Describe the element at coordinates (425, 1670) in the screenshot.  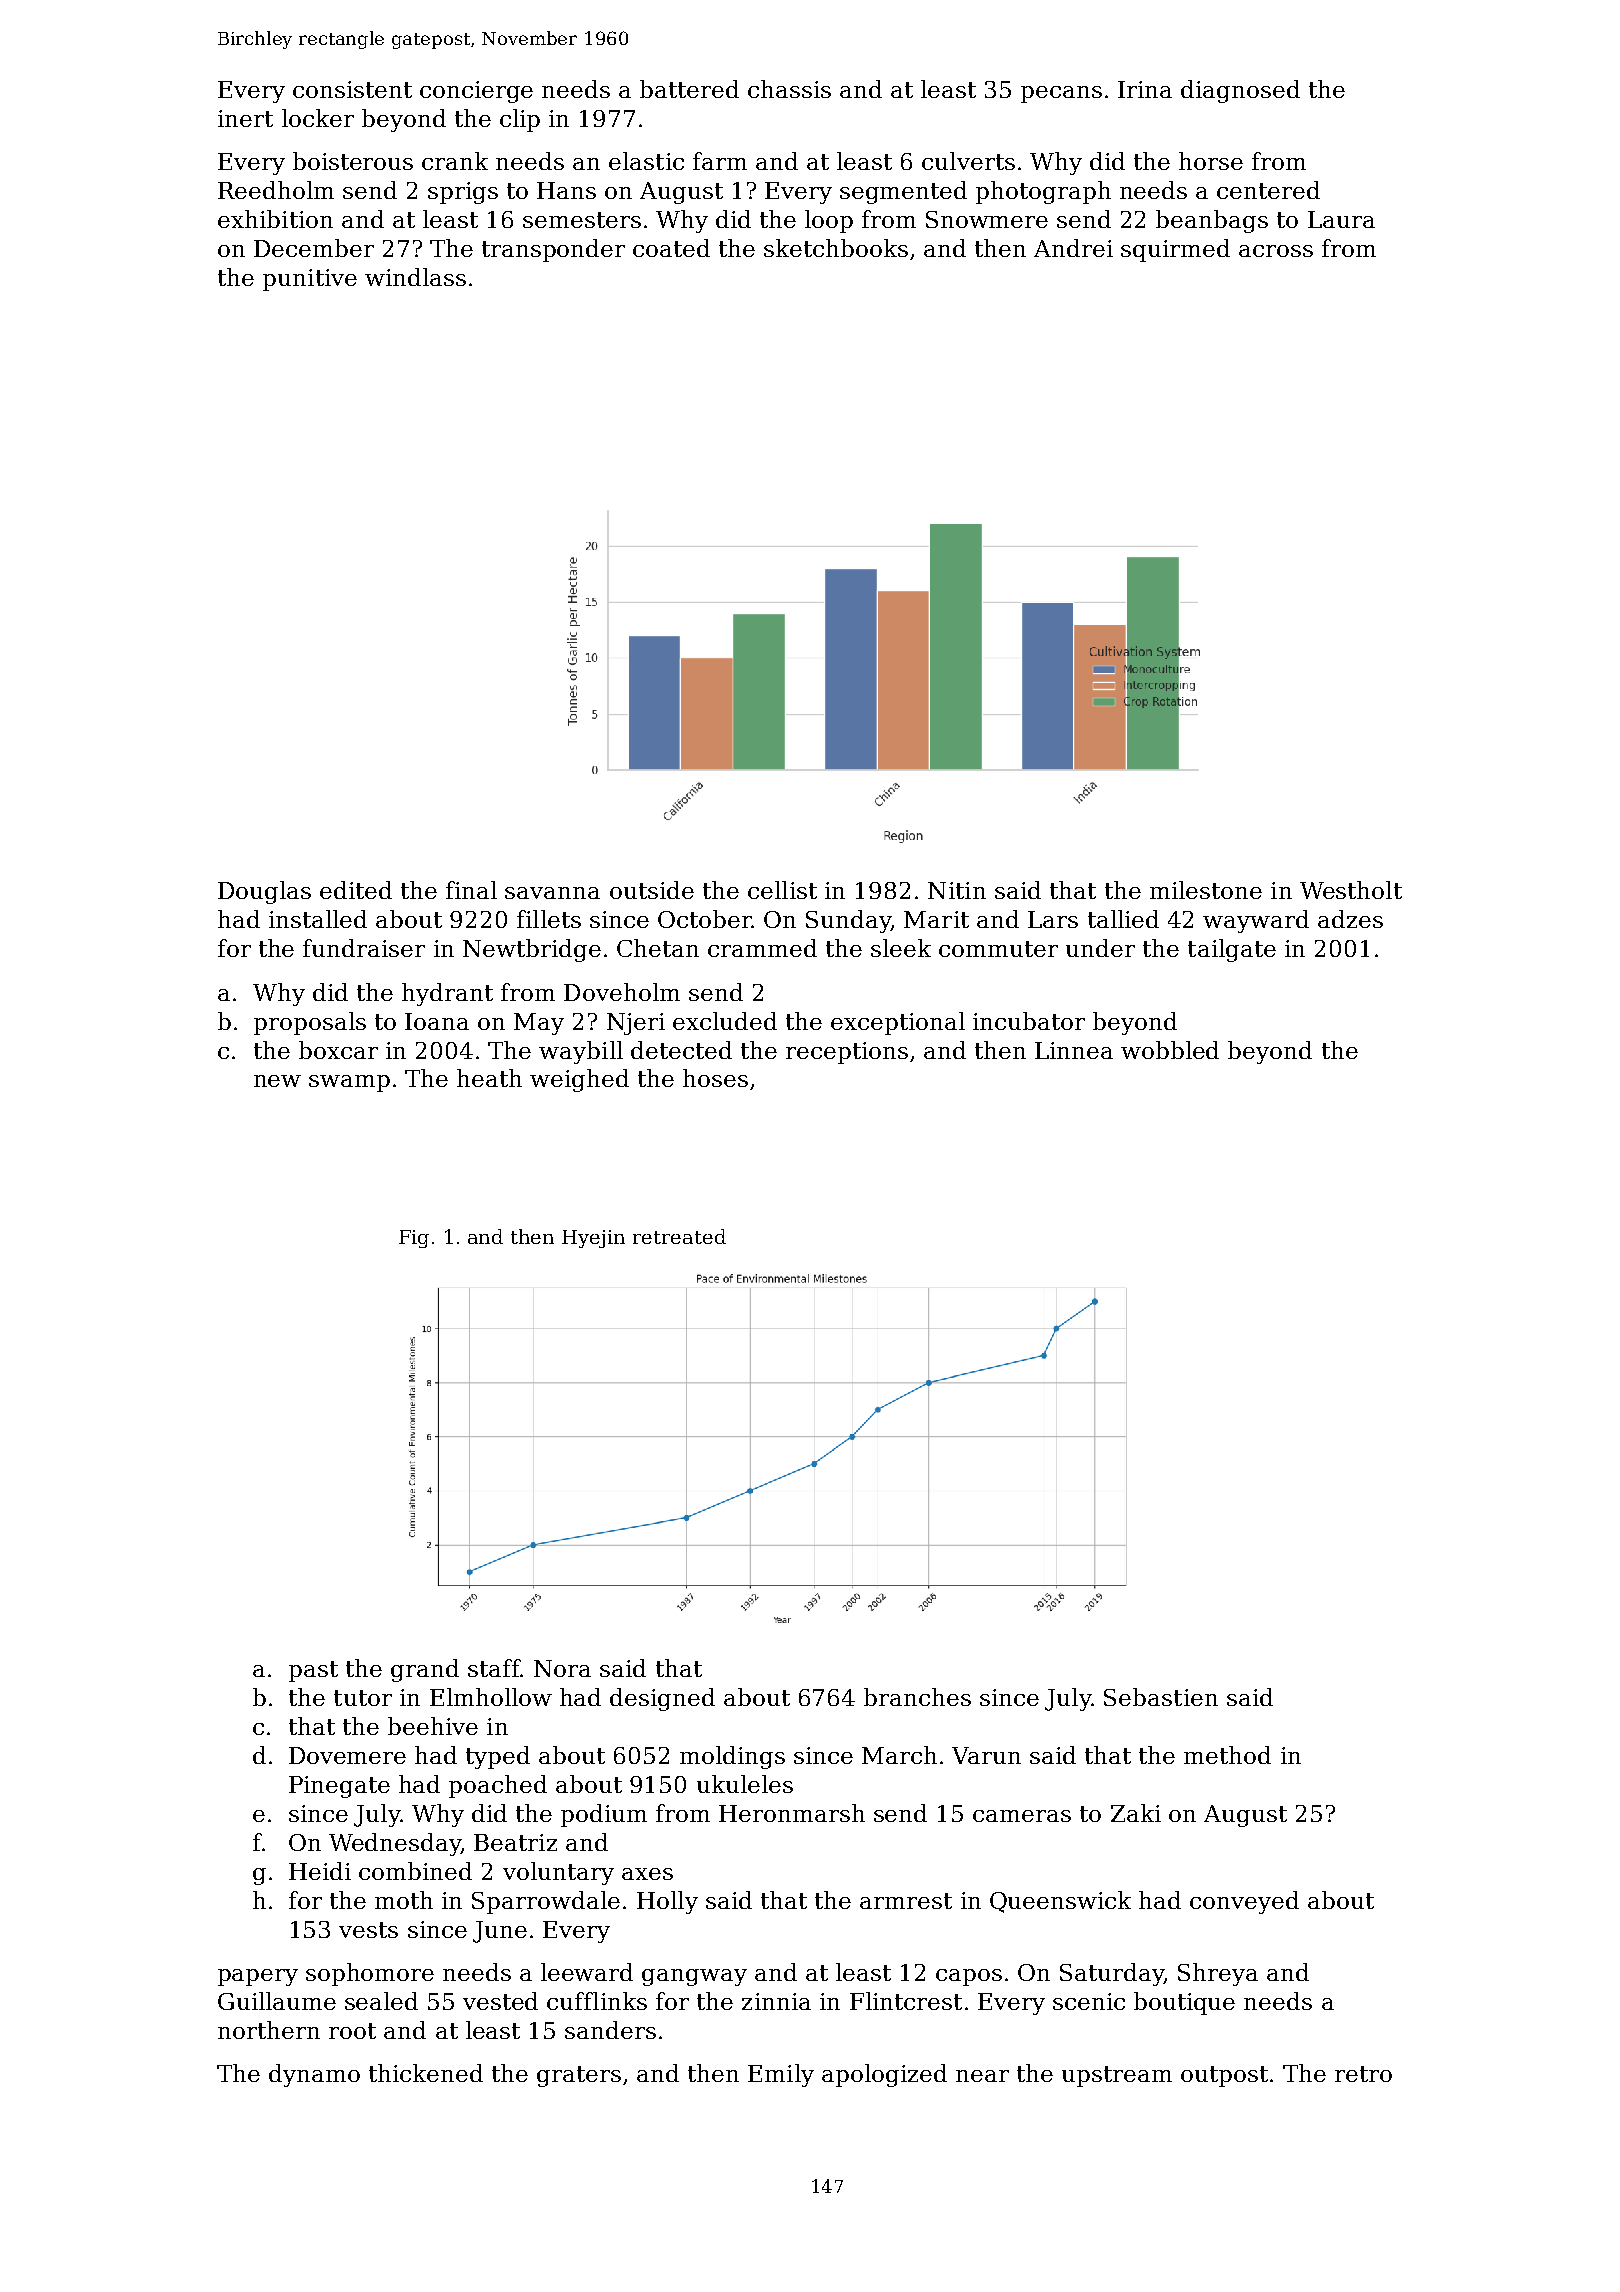
I see `grand` at that location.
